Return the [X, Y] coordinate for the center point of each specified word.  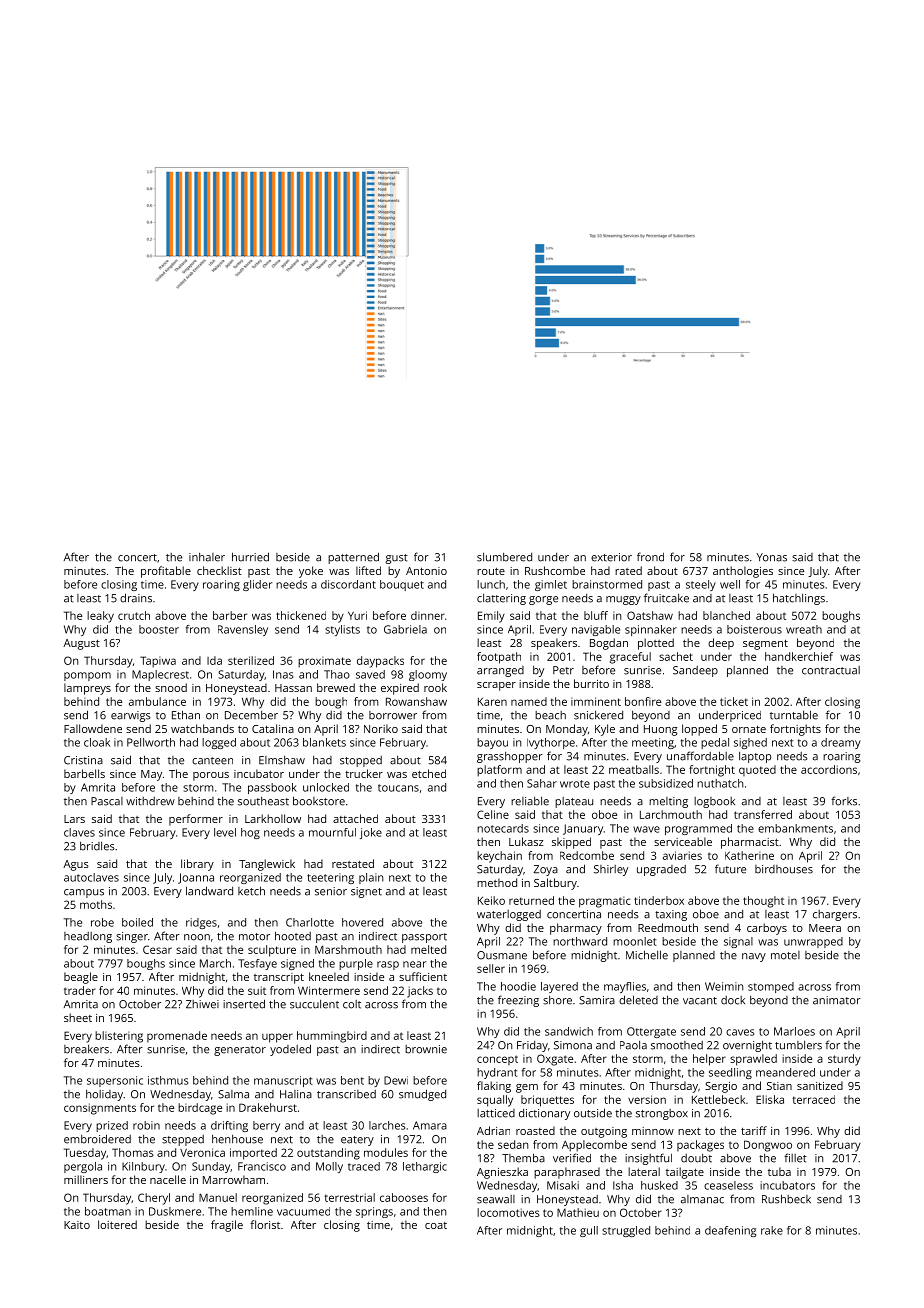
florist [265, 1224]
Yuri [357, 615]
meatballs [634, 769]
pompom [87, 676]
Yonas [772, 557]
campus [84, 893]
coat [436, 1225]
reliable [530, 801]
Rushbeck [786, 1199]
